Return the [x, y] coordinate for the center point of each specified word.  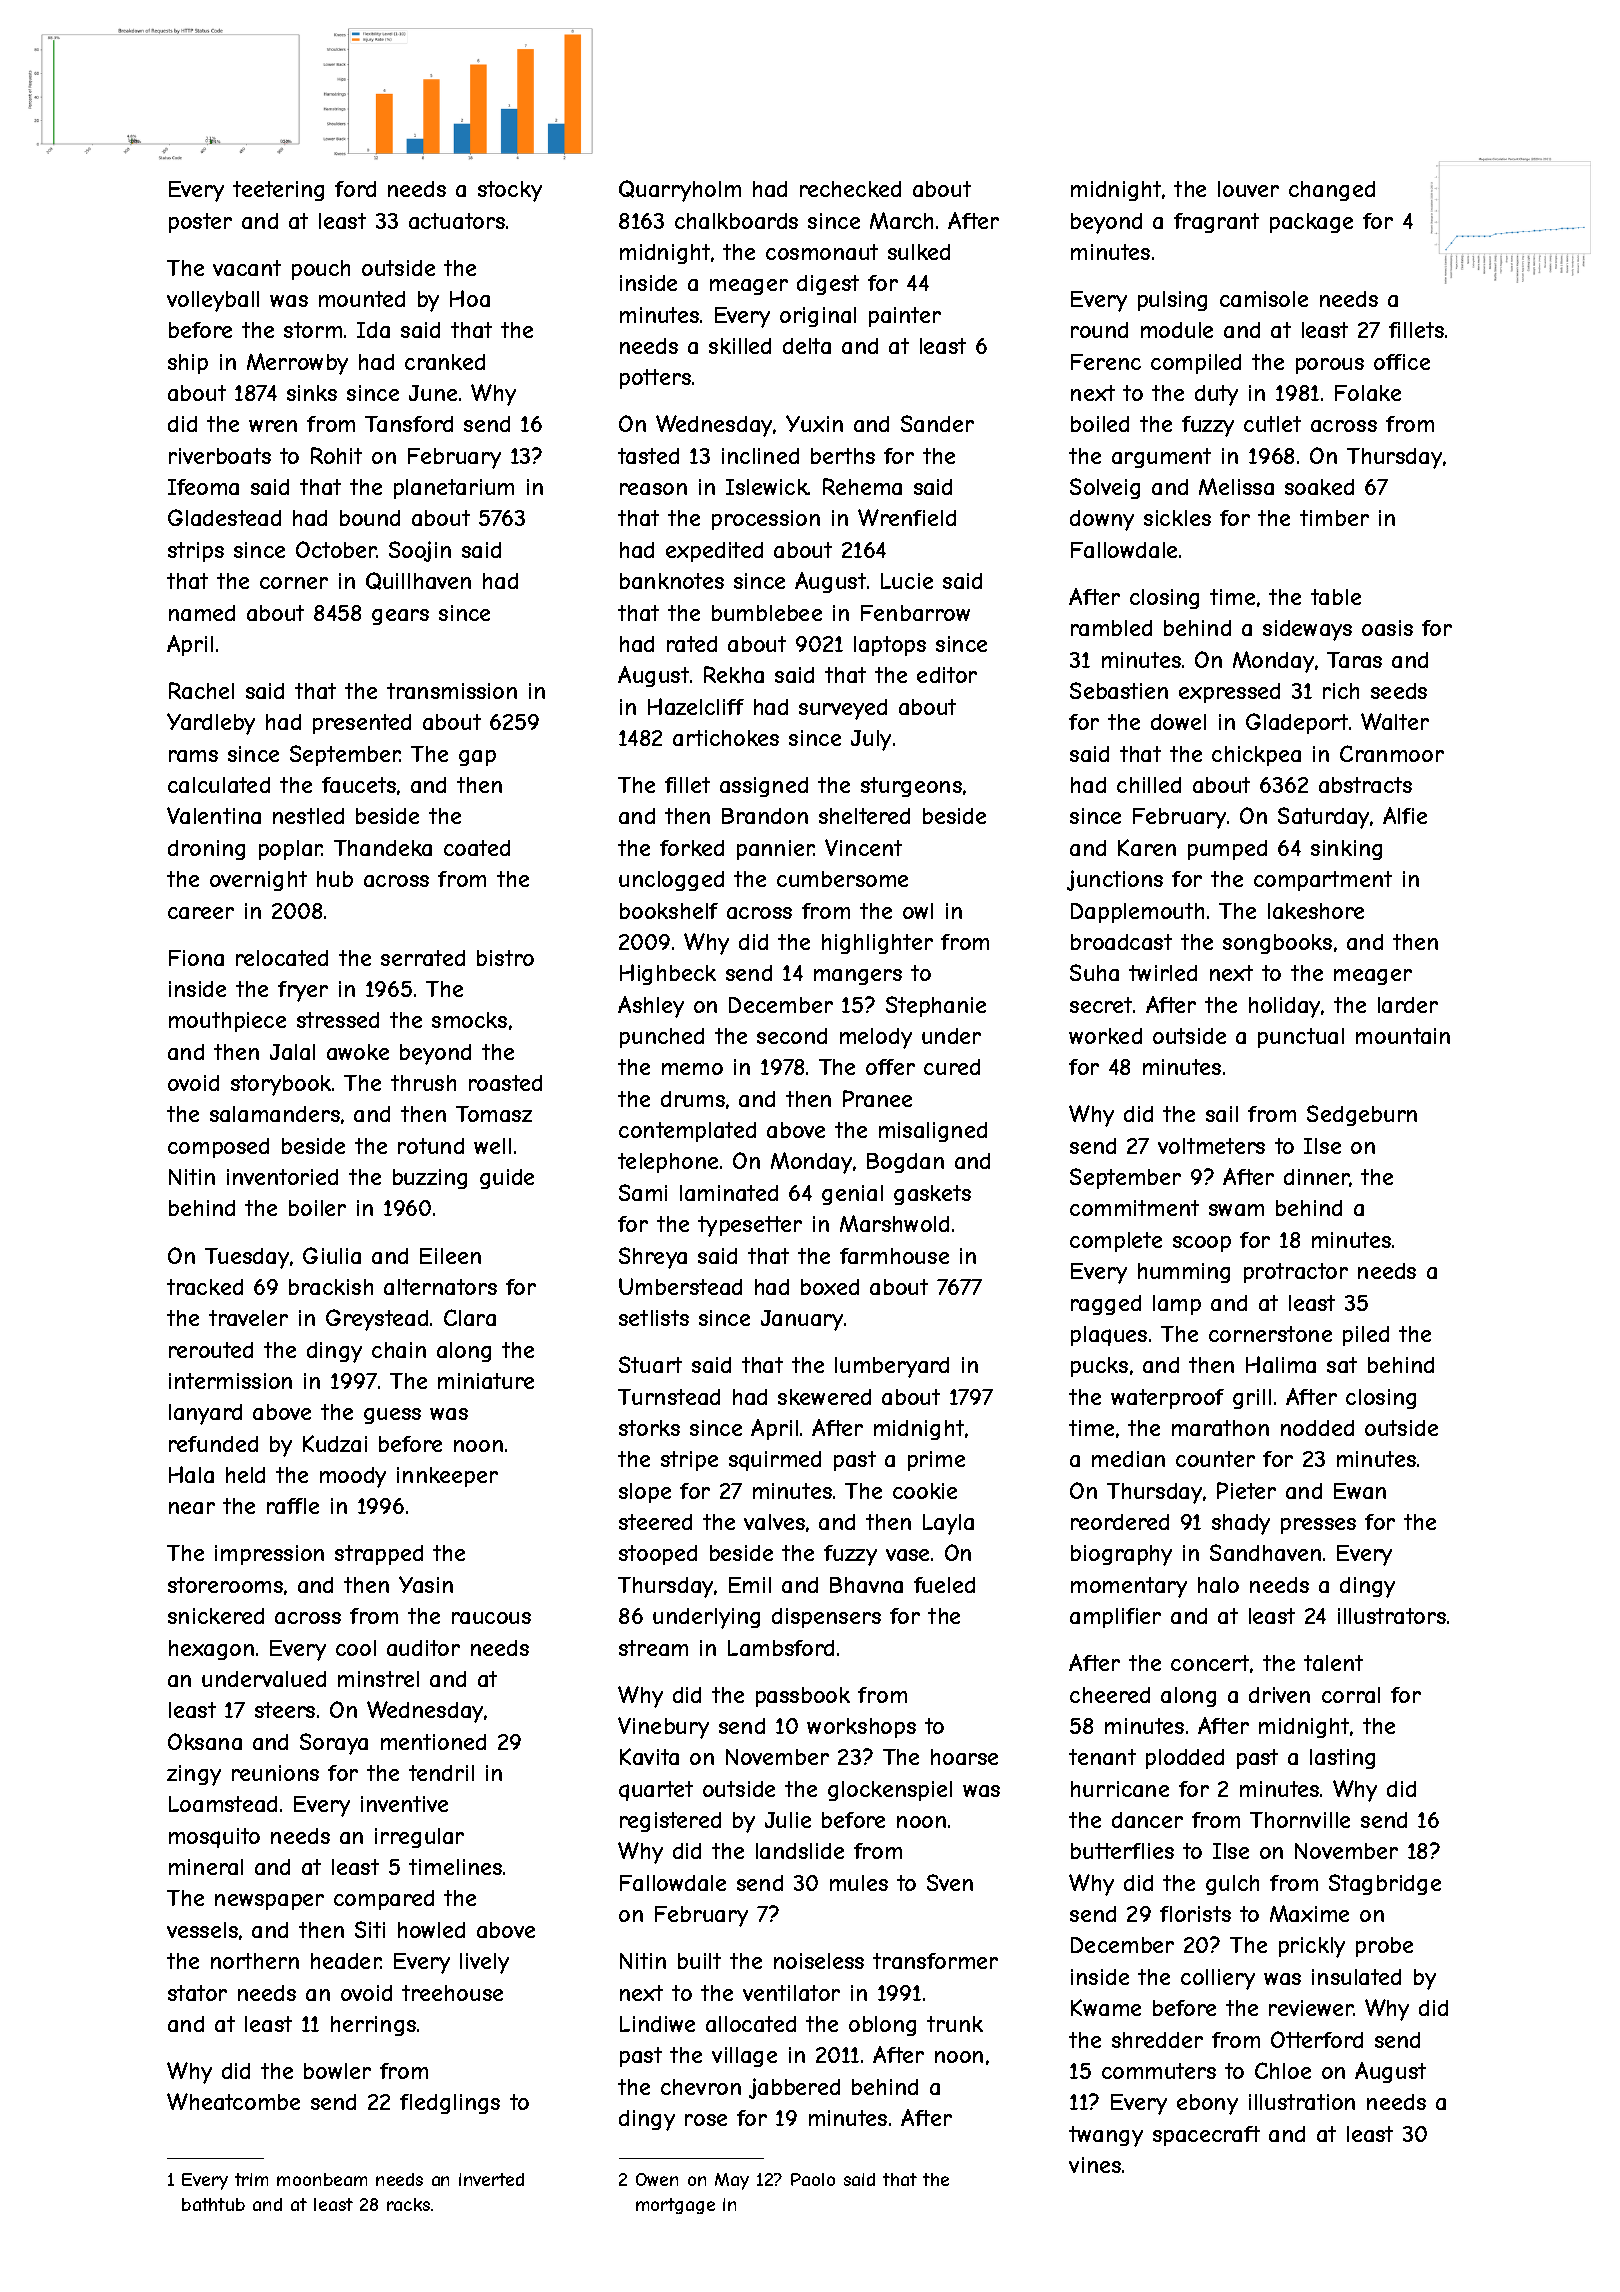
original [818, 317]
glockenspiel [890, 1791]
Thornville [1300, 1820]
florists [1195, 1914]
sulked [919, 252]
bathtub [213, 2204]
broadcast [1121, 942]
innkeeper [447, 1477]
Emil [750, 1585]
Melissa [1236, 486]
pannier [775, 850]
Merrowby [297, 364]
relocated [282, 958]
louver [1248, 189]
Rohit [336, 455]
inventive [404, 1804]
